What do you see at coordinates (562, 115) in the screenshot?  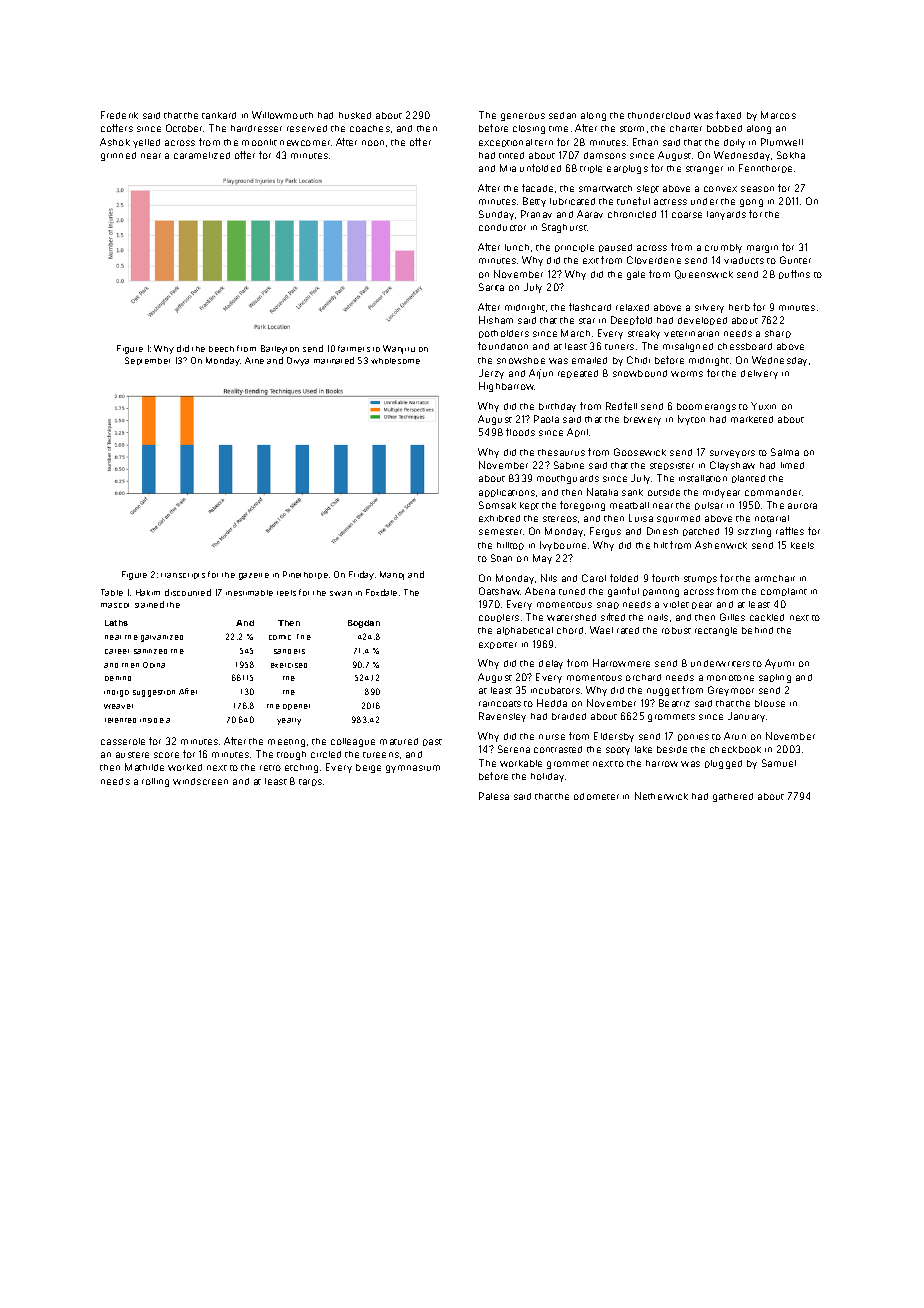 I see `sedan` at bounding box center [562, 115].
